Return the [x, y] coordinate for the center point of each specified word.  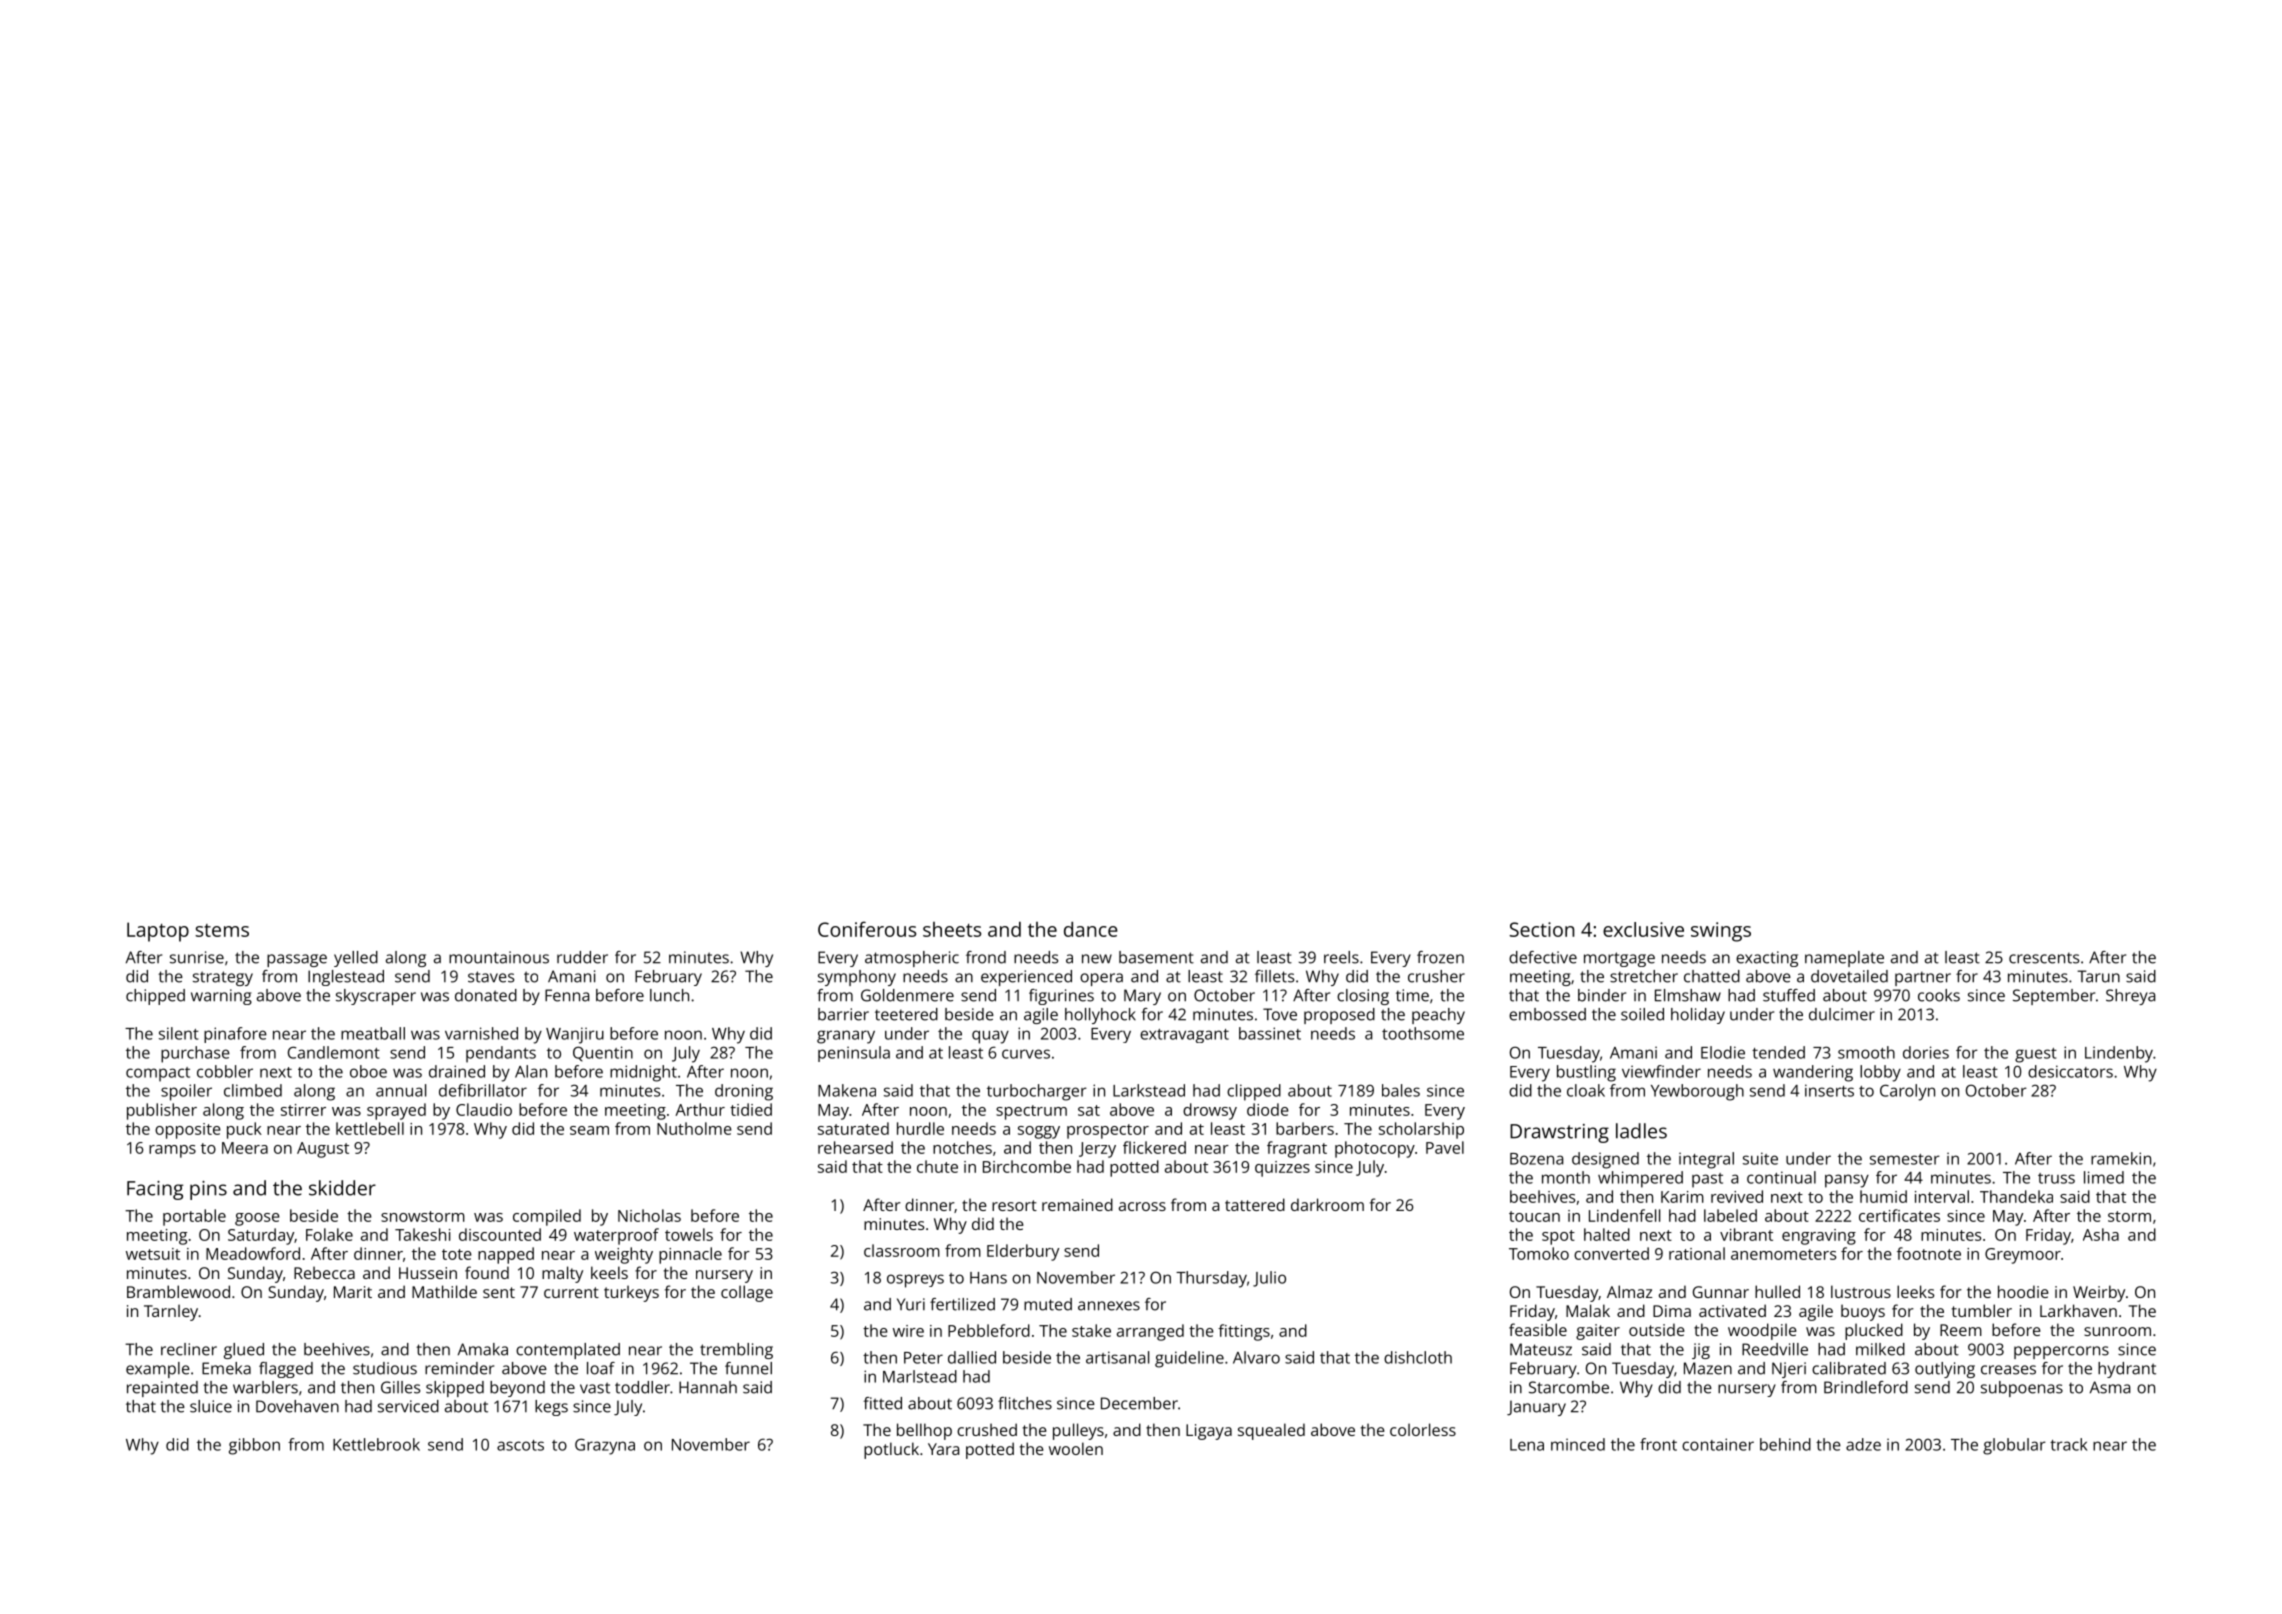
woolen [1076, 1448]
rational [1697, 1253]
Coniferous [867, 929]
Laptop [158, 932]
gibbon [254, 1446]
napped [506, 1255]
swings [1721, 932]
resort [1014, 1205]
